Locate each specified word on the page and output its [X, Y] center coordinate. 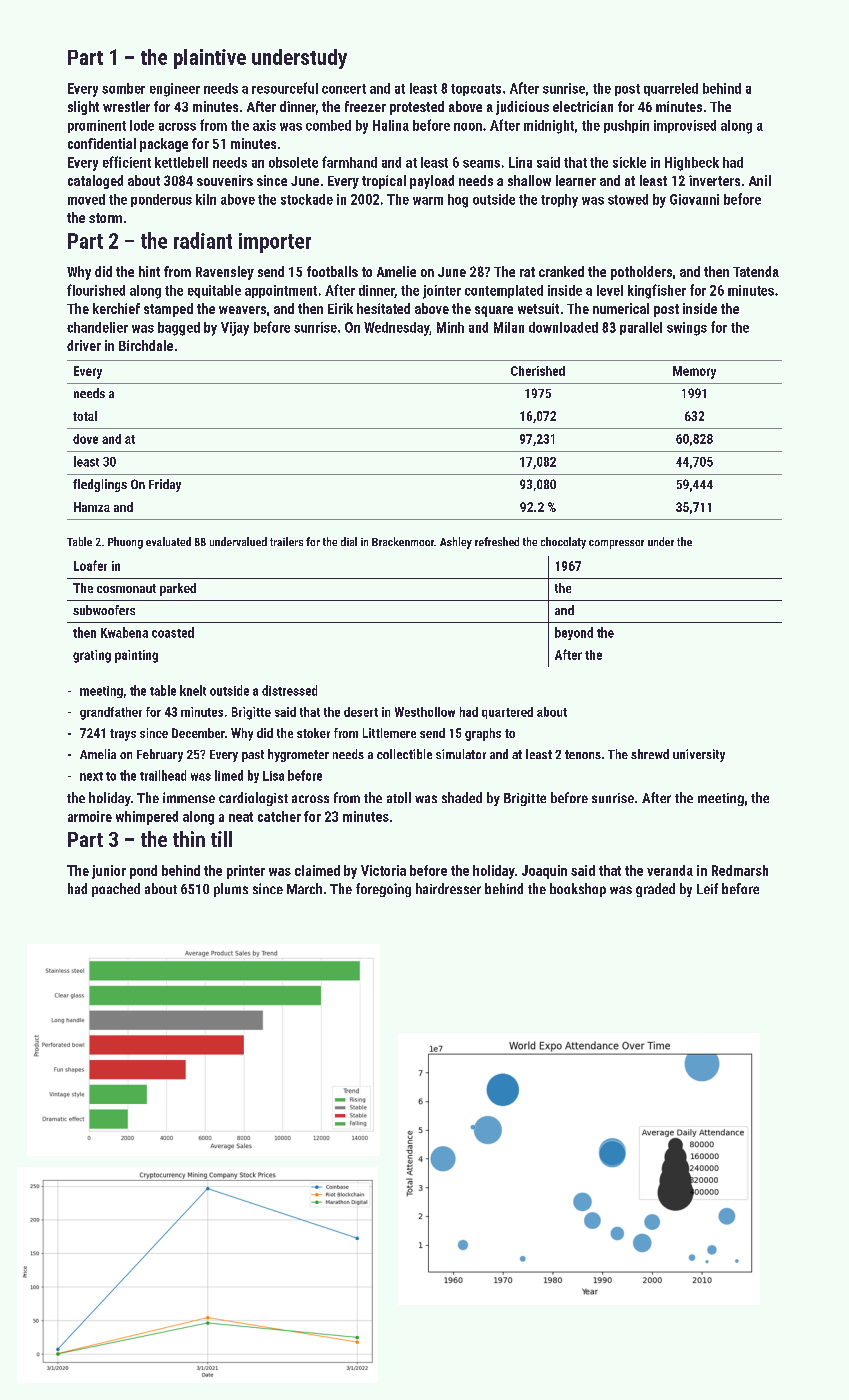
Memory [694, 372]
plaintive [210, 59]
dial [349, 541]
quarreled [671, 89]
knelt [193, 690]
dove [85, 439]
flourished [96, 290]
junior [109, 872]
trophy [559, 201]
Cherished [538, 371]
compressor [616, 544]
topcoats [476, 90]
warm [428, 201]
